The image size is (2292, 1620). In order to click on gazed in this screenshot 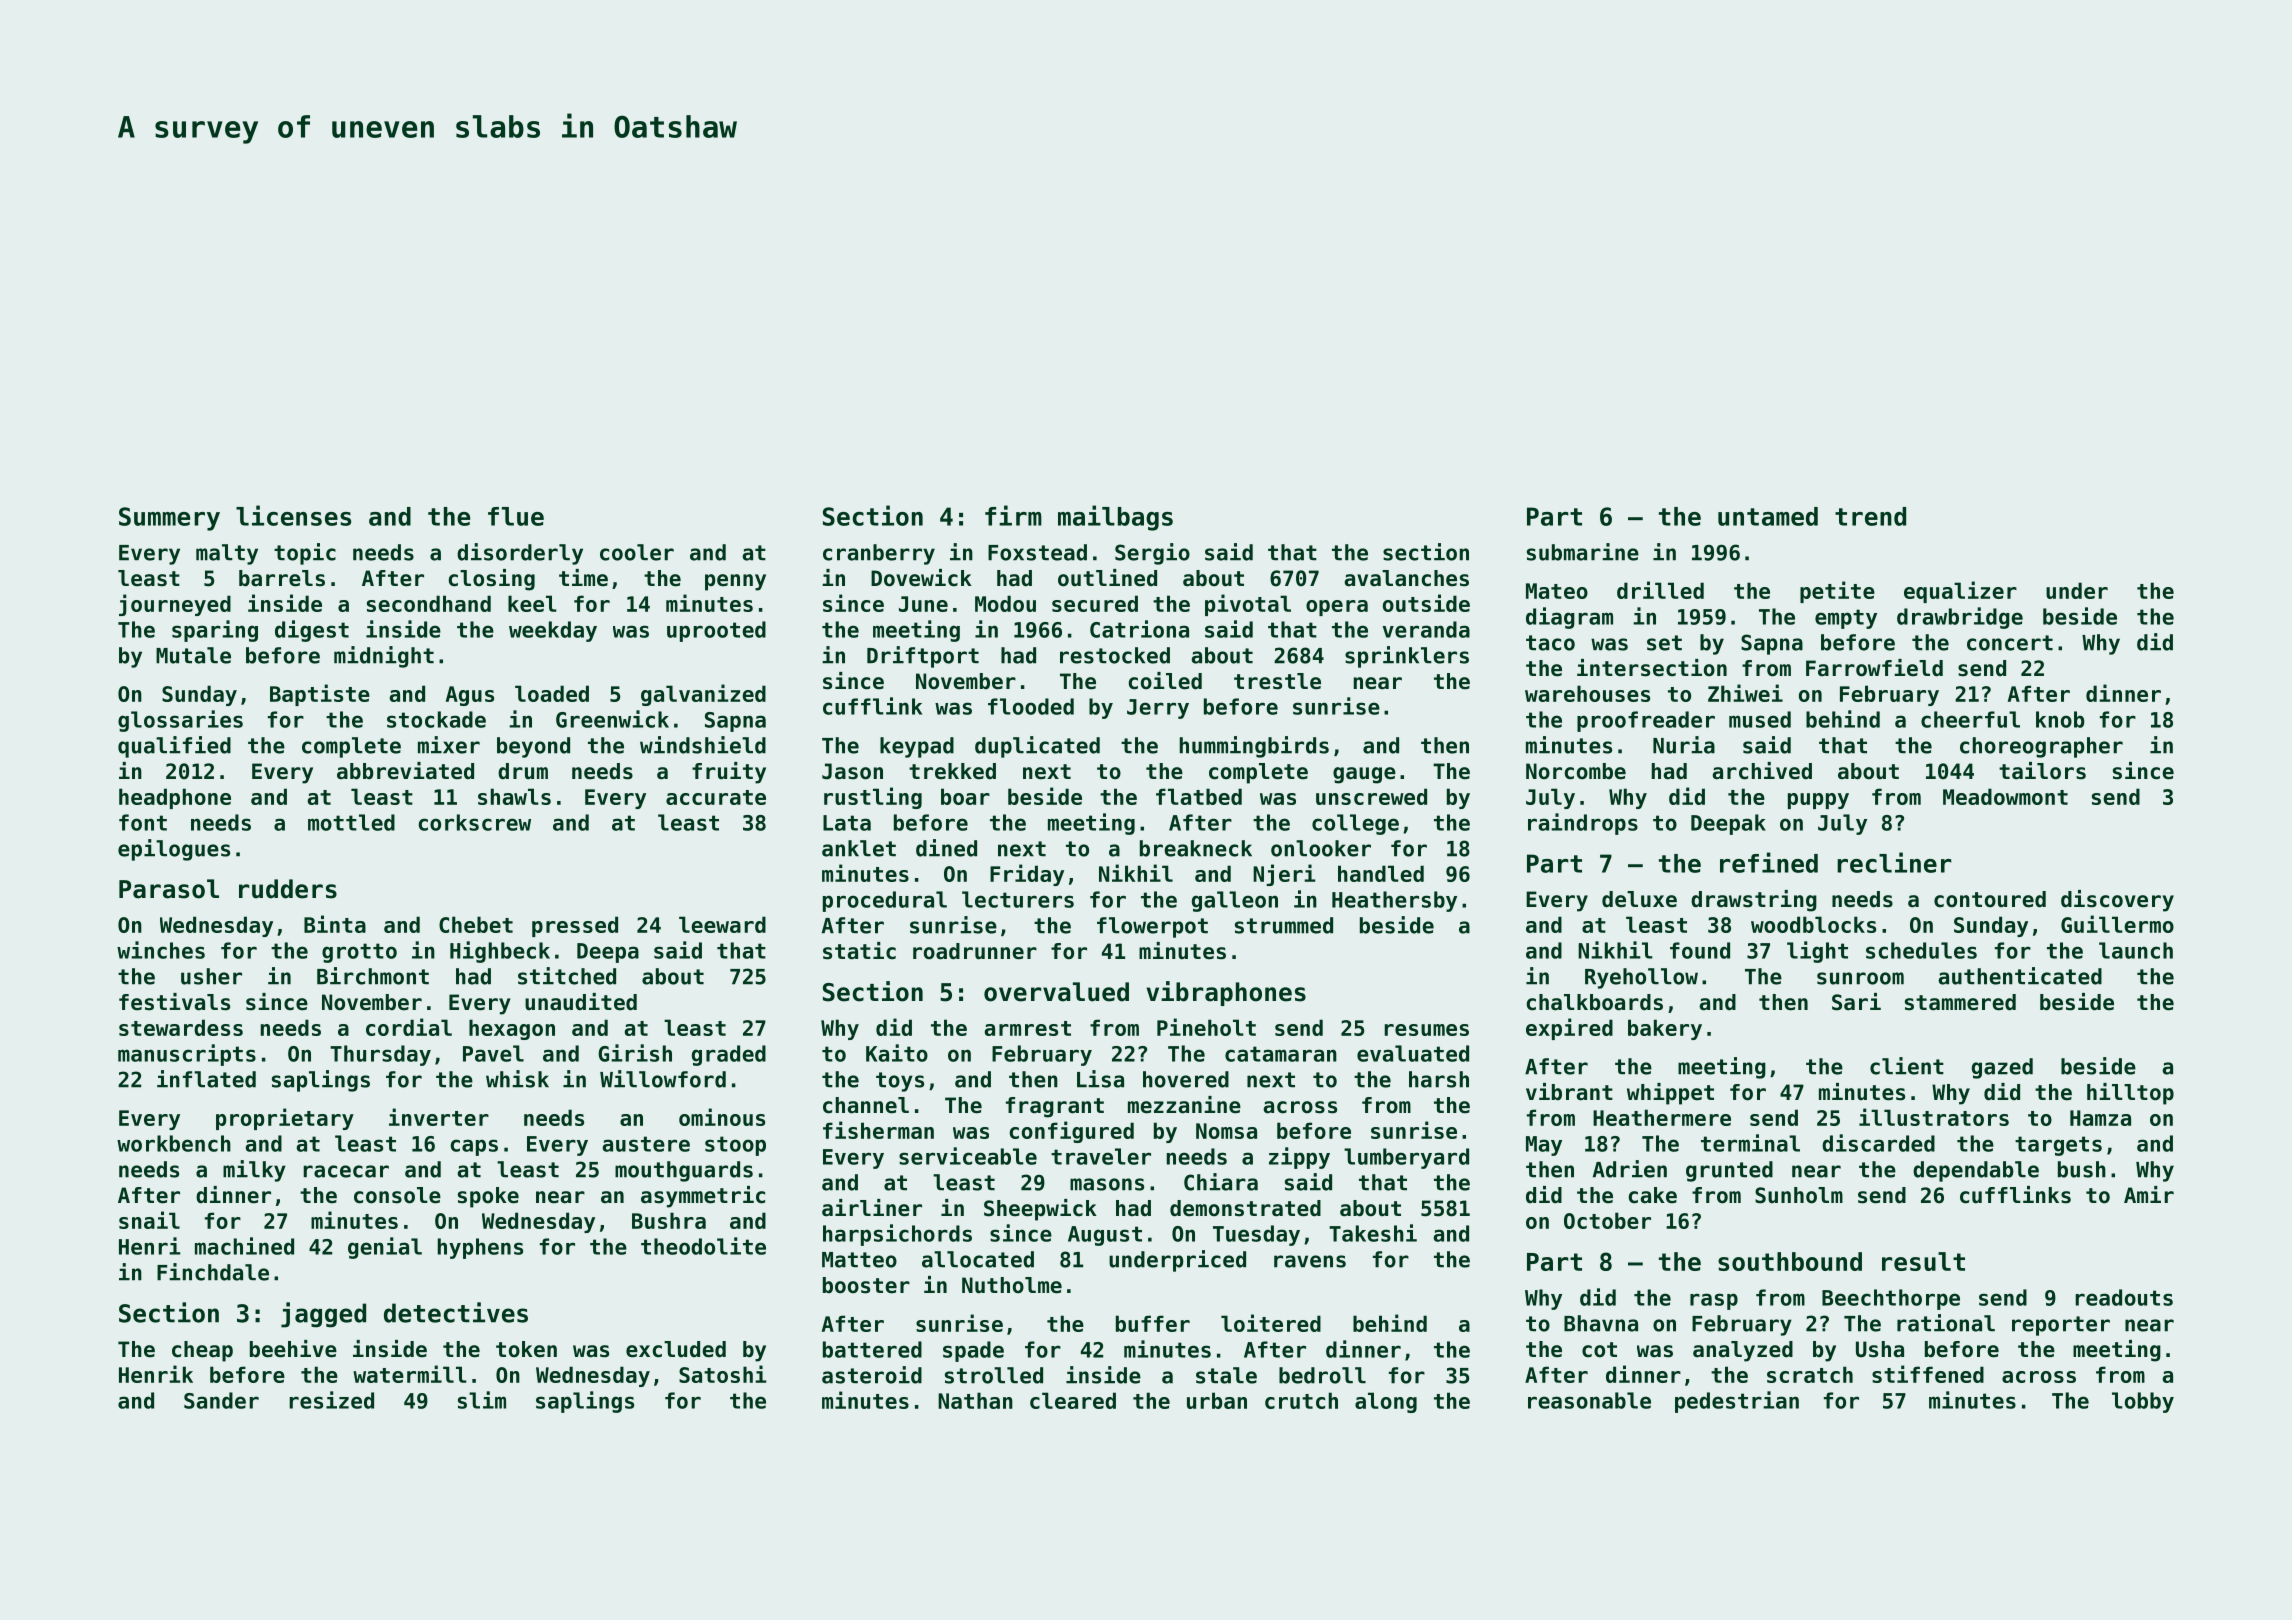, I will do `click(2002, 1068)`.
